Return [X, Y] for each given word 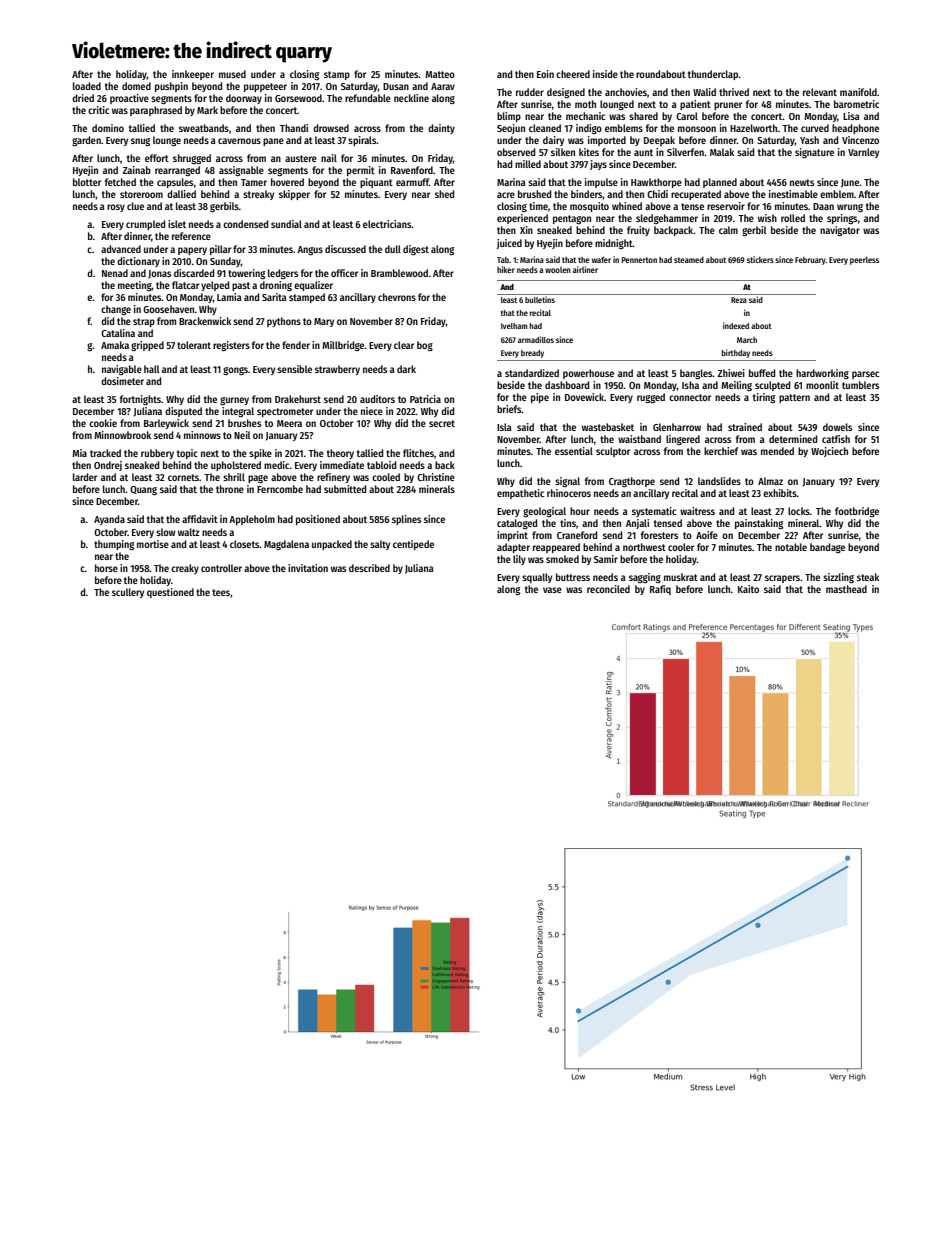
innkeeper [193, 75]
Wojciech [829, 452]
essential [574, 451]
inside [605, 74]
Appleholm [252, 520]
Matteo [440, 74]
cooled [386, 477]
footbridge [857, 512]
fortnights [140, 400]
